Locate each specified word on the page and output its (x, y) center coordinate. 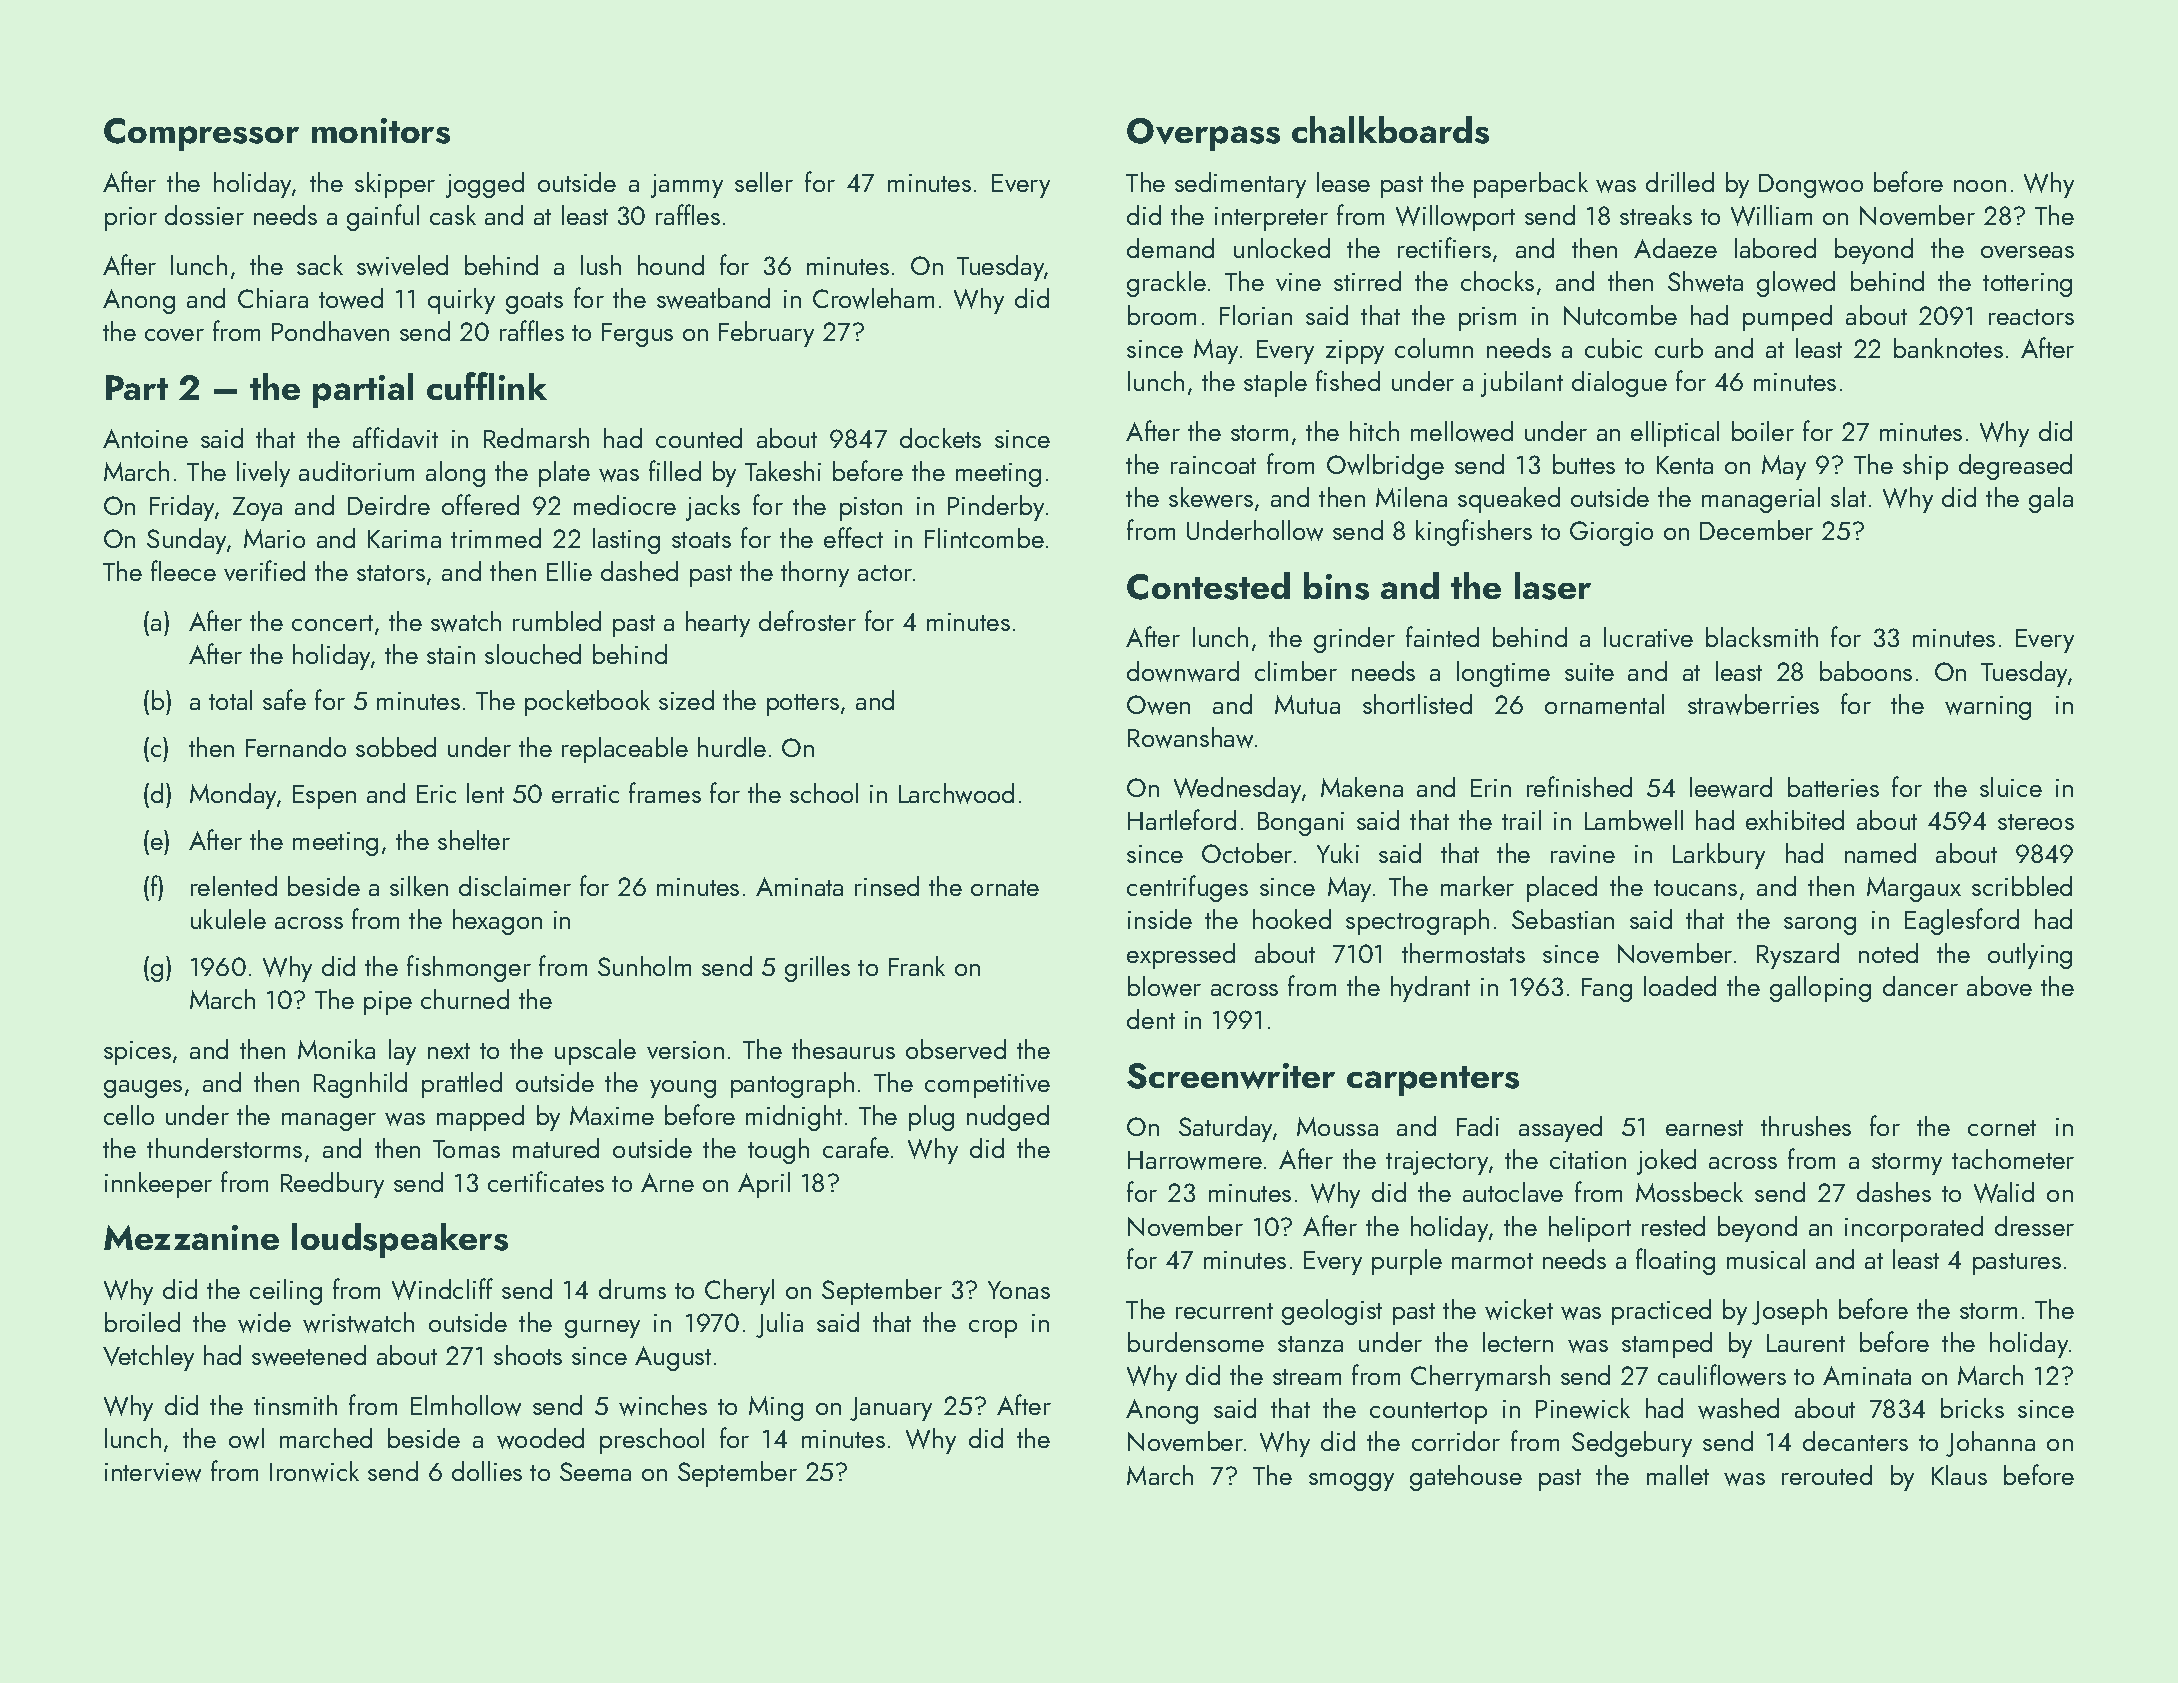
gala (2051, 500)
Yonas (1019, 1290)
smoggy (1351, 1482)
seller (764, 182)
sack (320, 265)
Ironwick (314, 1471)
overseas (2027, 252)
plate (564, 474)
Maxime (612, 1115)
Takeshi (783, 471)
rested (1673, 1226)
